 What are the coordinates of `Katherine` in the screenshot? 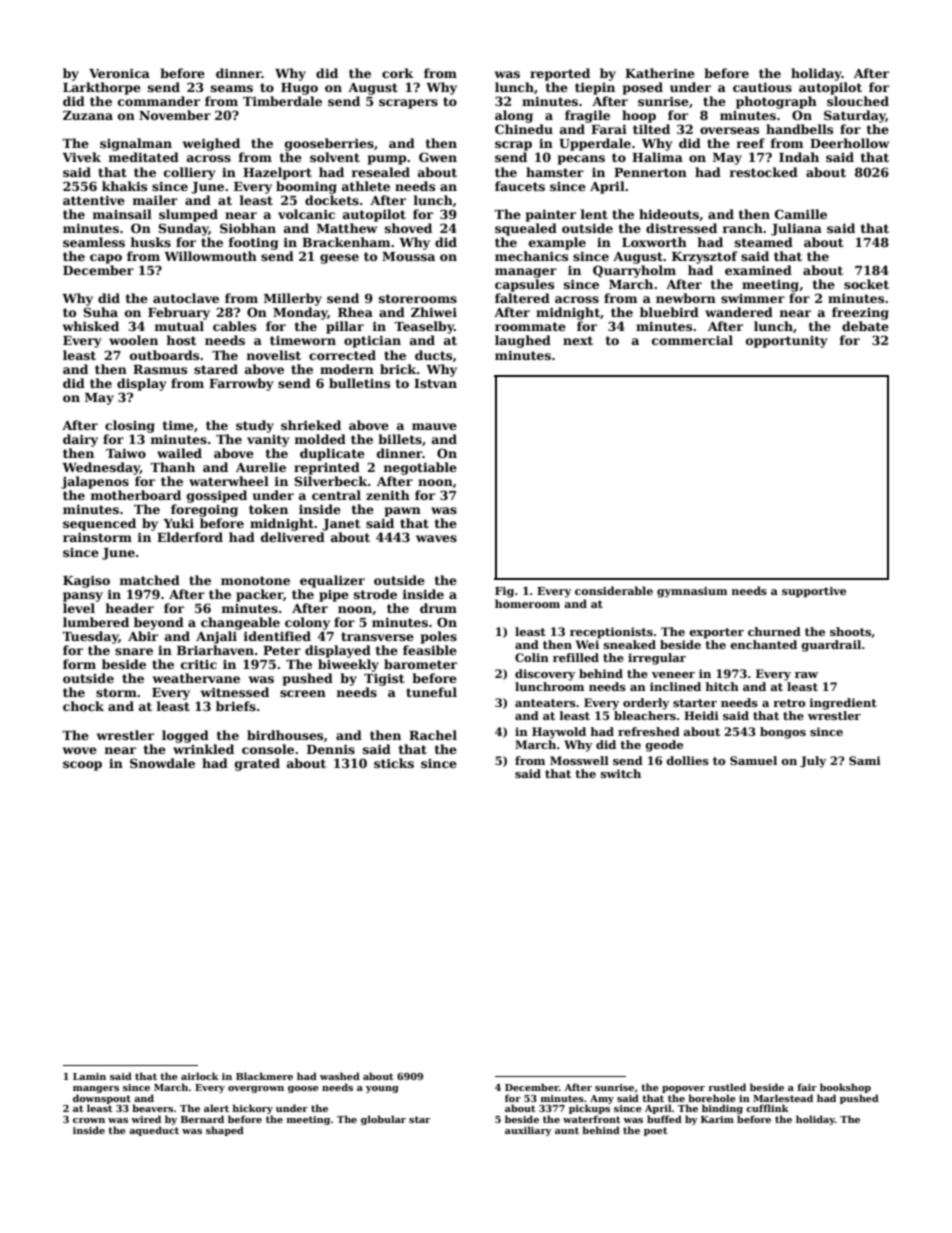 It's located at (660, 73).
